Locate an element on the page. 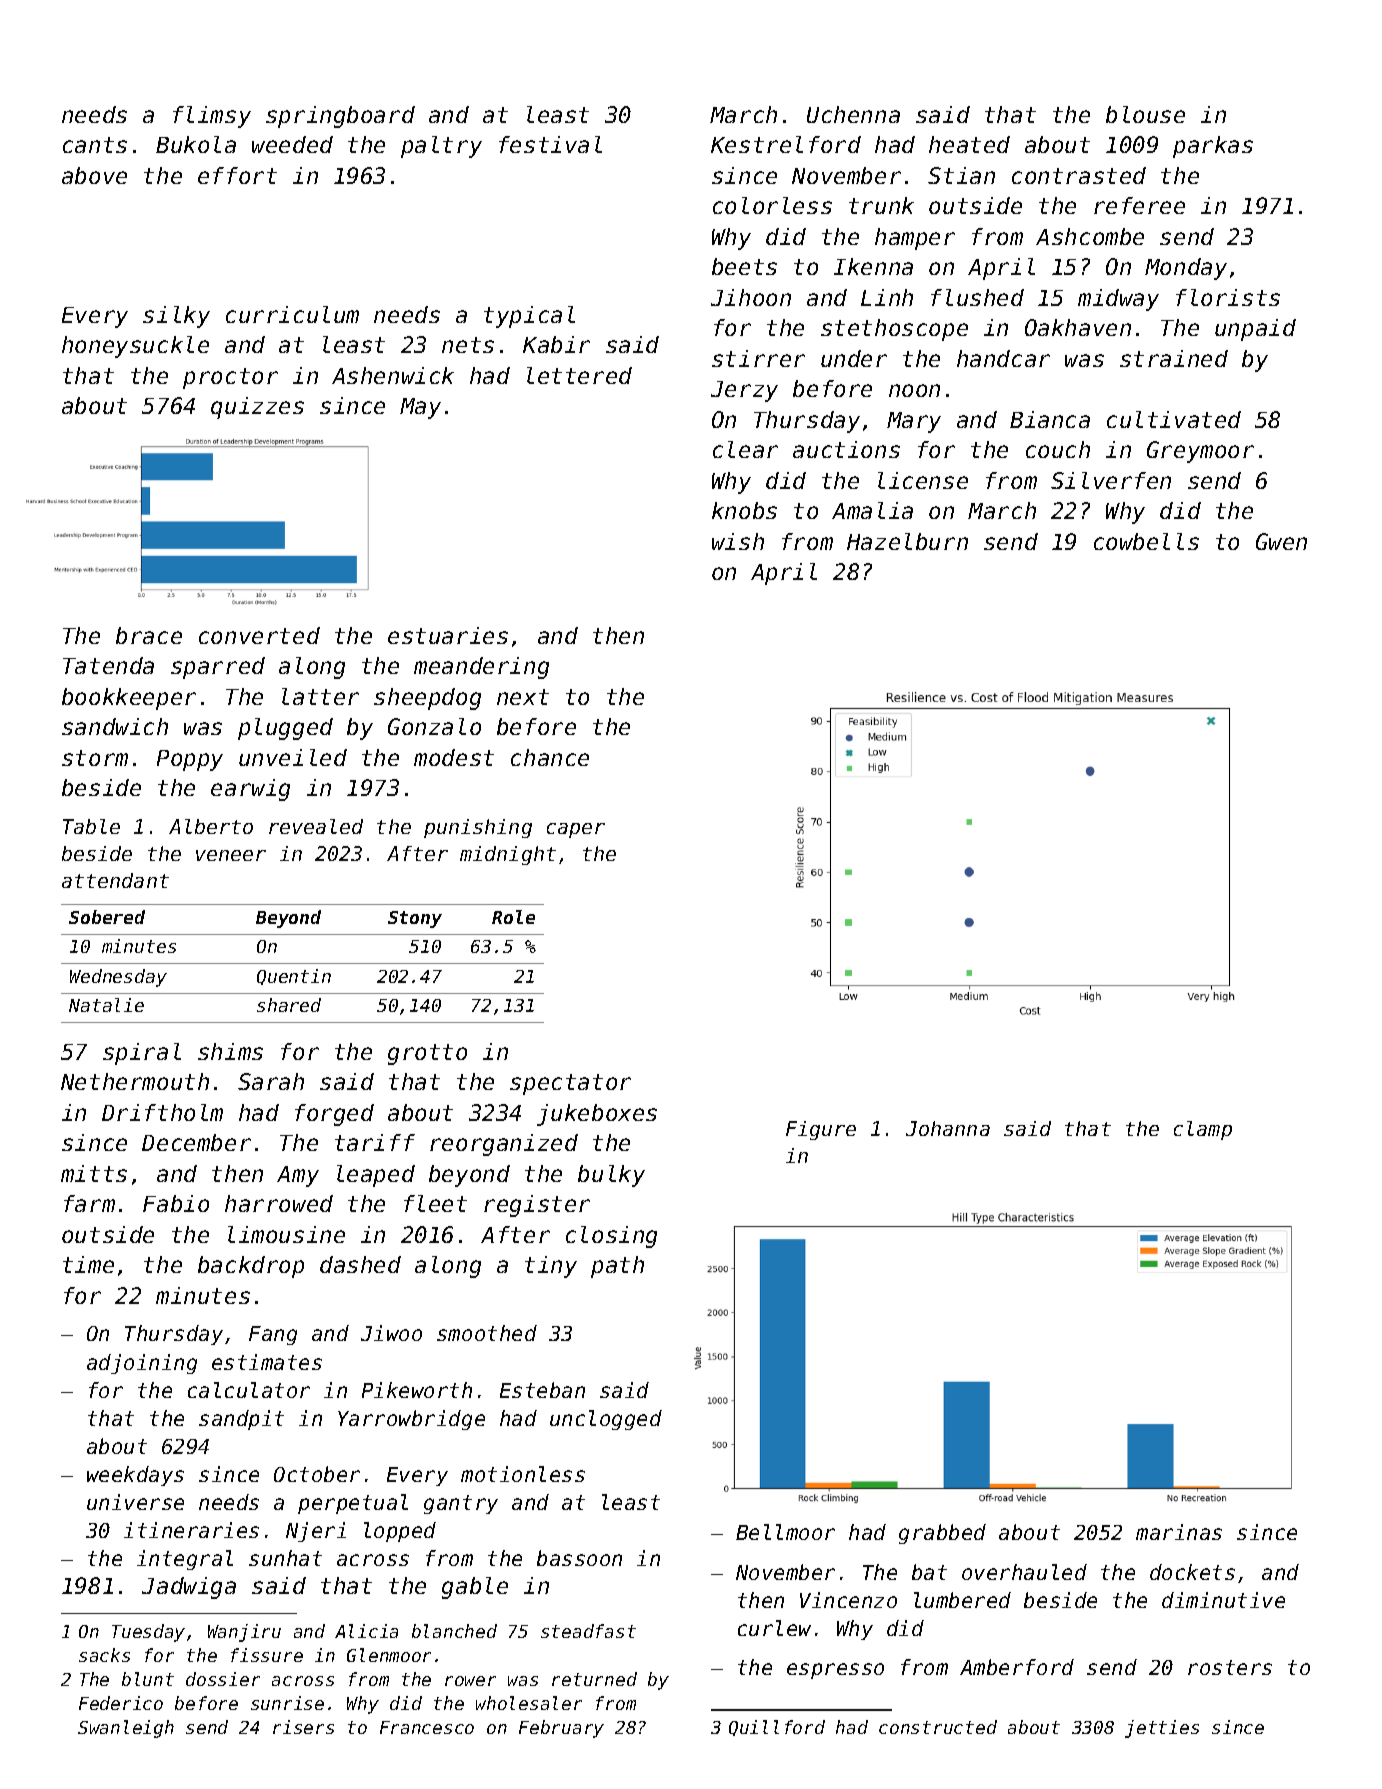 The image size is (1382, 1789). attendant is located at coordinates (115, 880).
